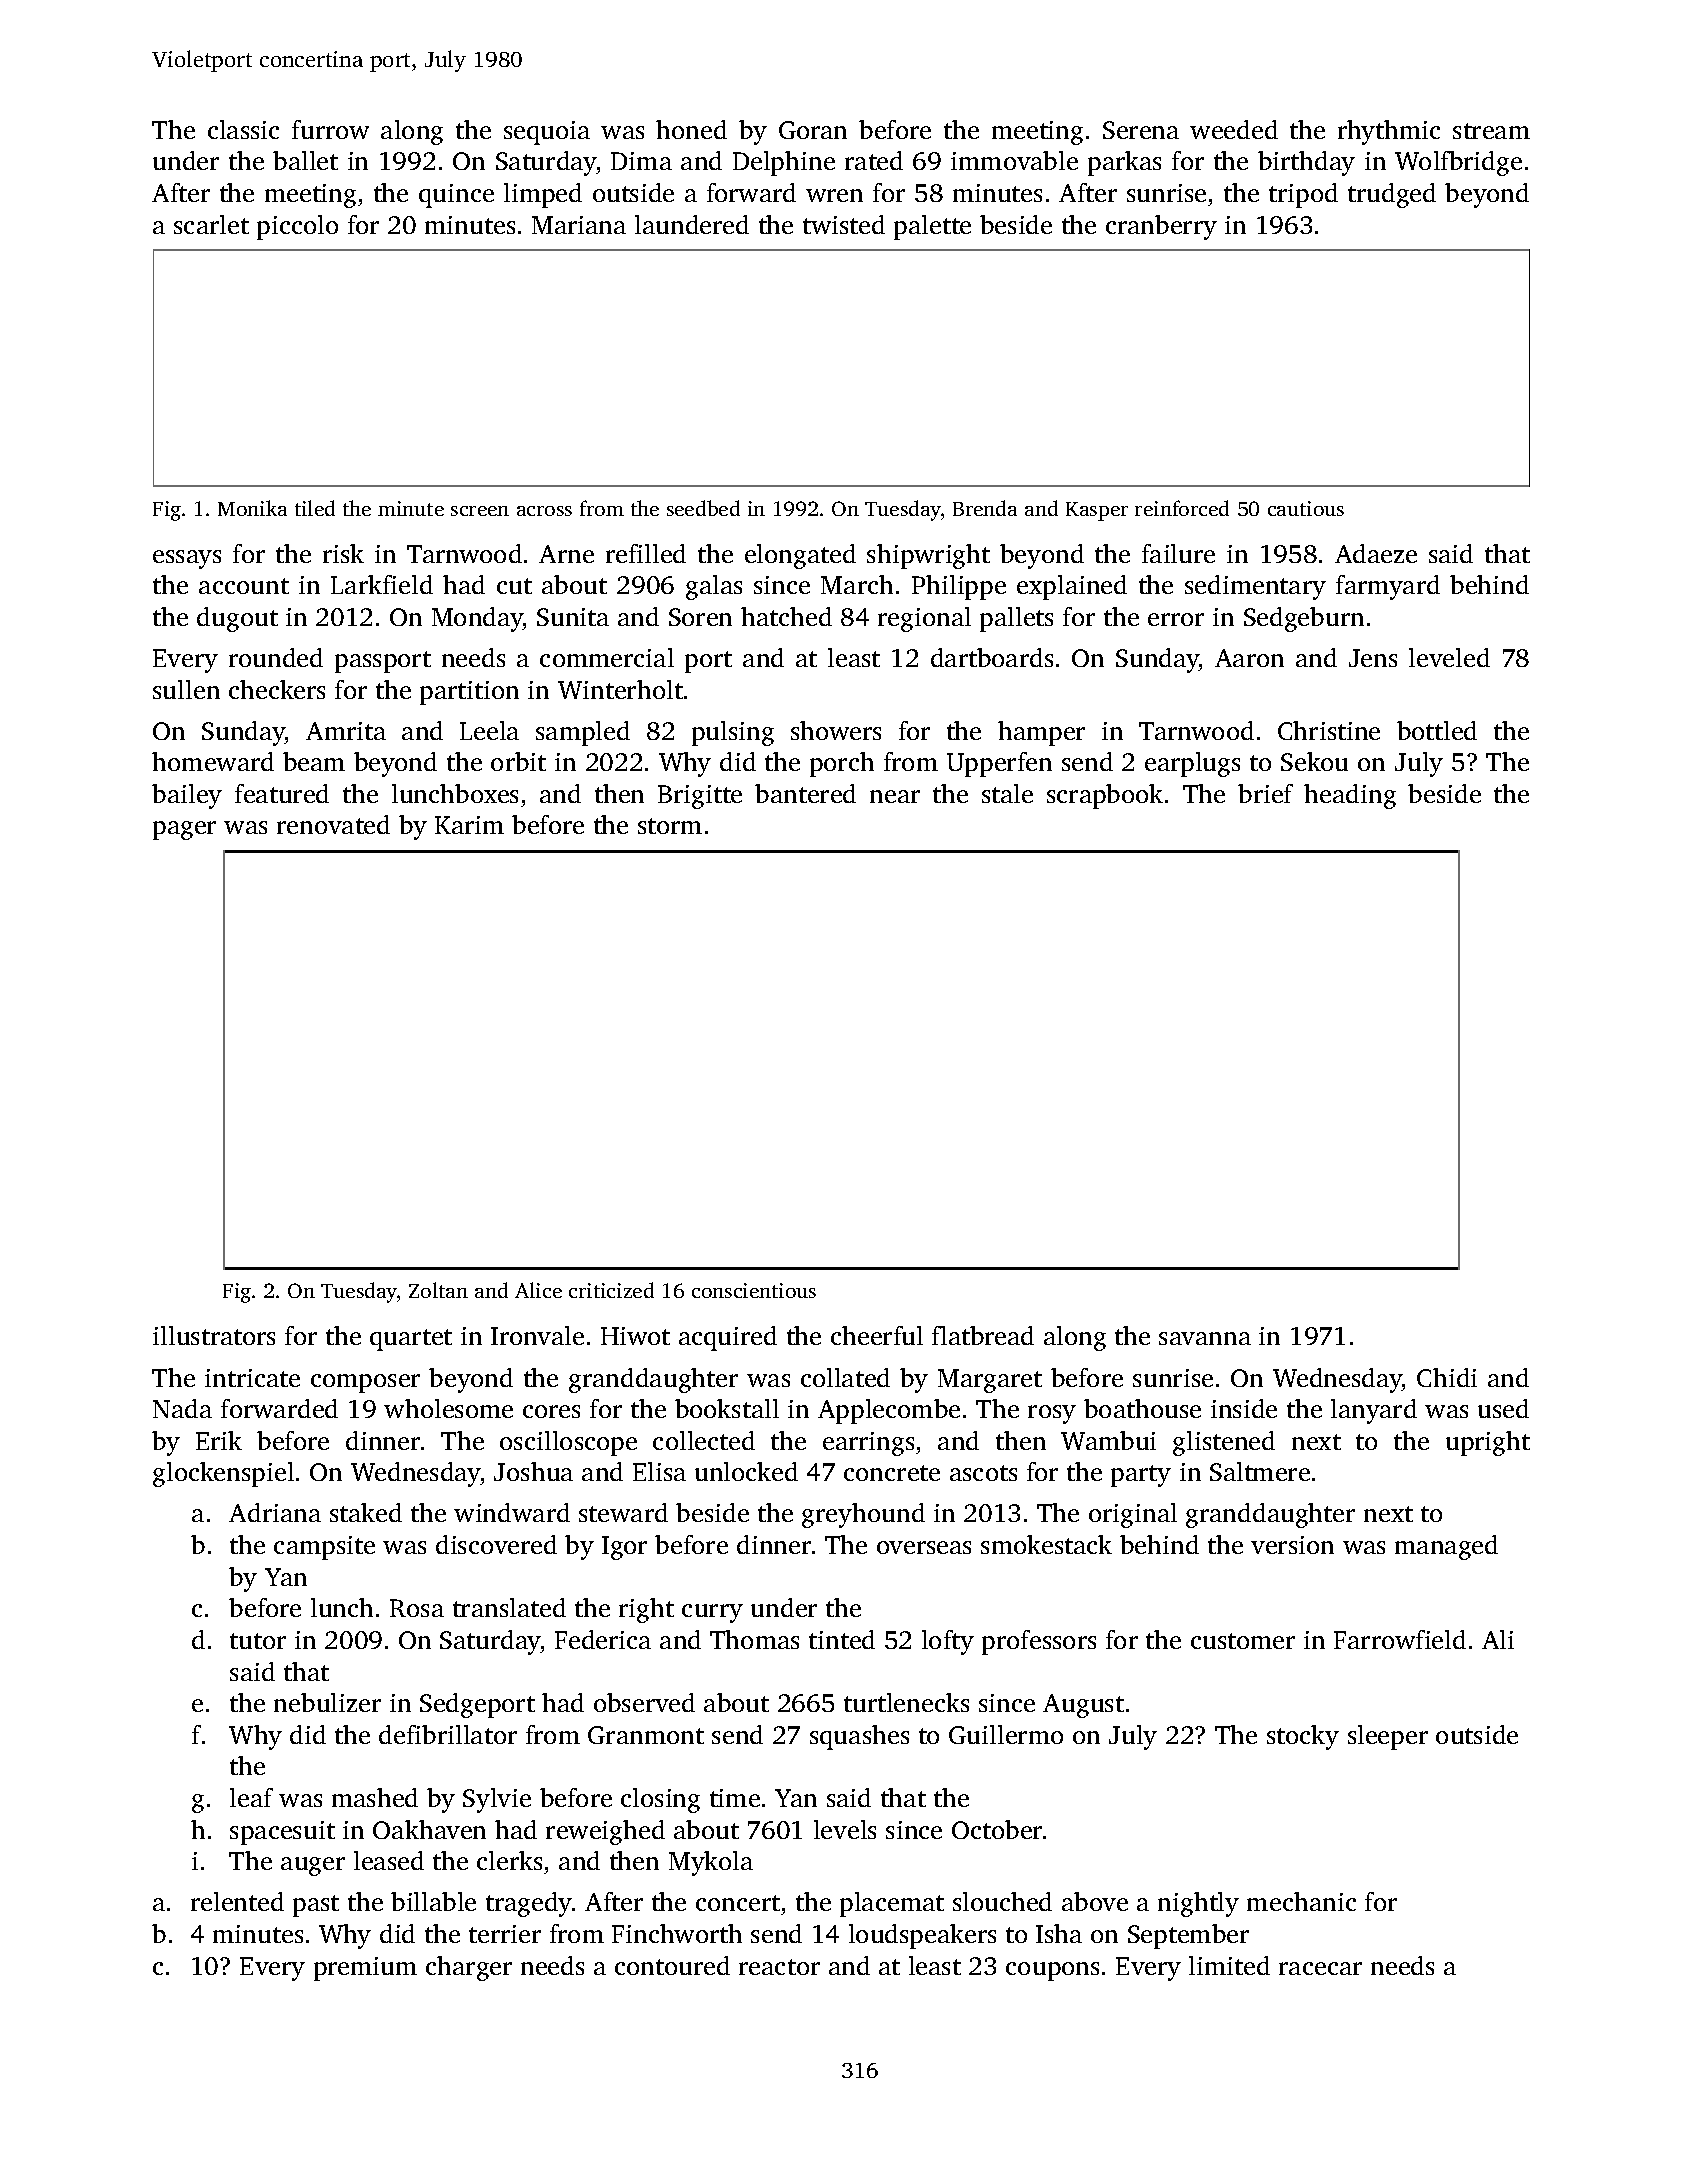 The image size is (1683, 2178). I want to click on Zoltan, so click(438, 1290).
